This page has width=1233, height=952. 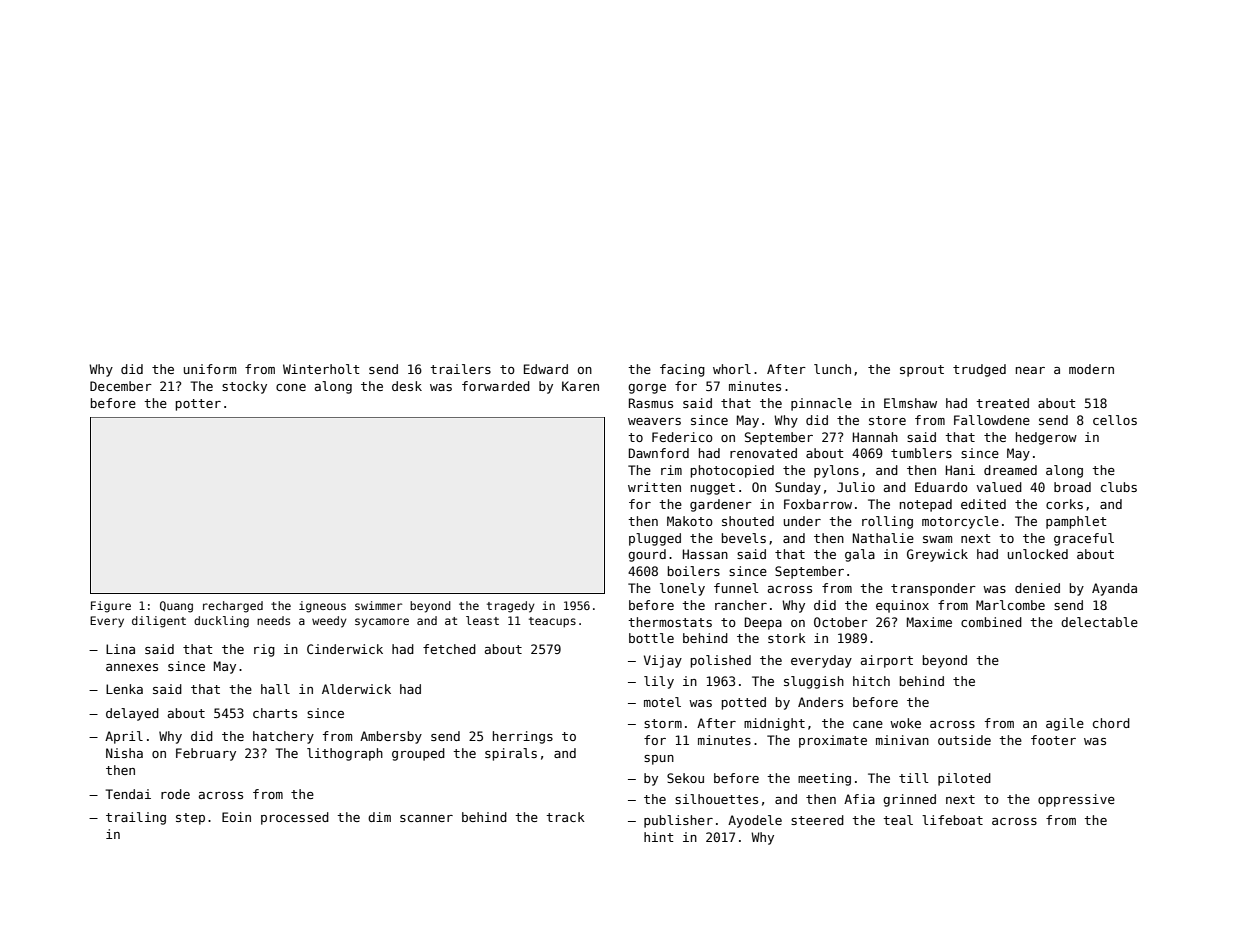 I want to click on recharged, so click(x=233, y=607).
